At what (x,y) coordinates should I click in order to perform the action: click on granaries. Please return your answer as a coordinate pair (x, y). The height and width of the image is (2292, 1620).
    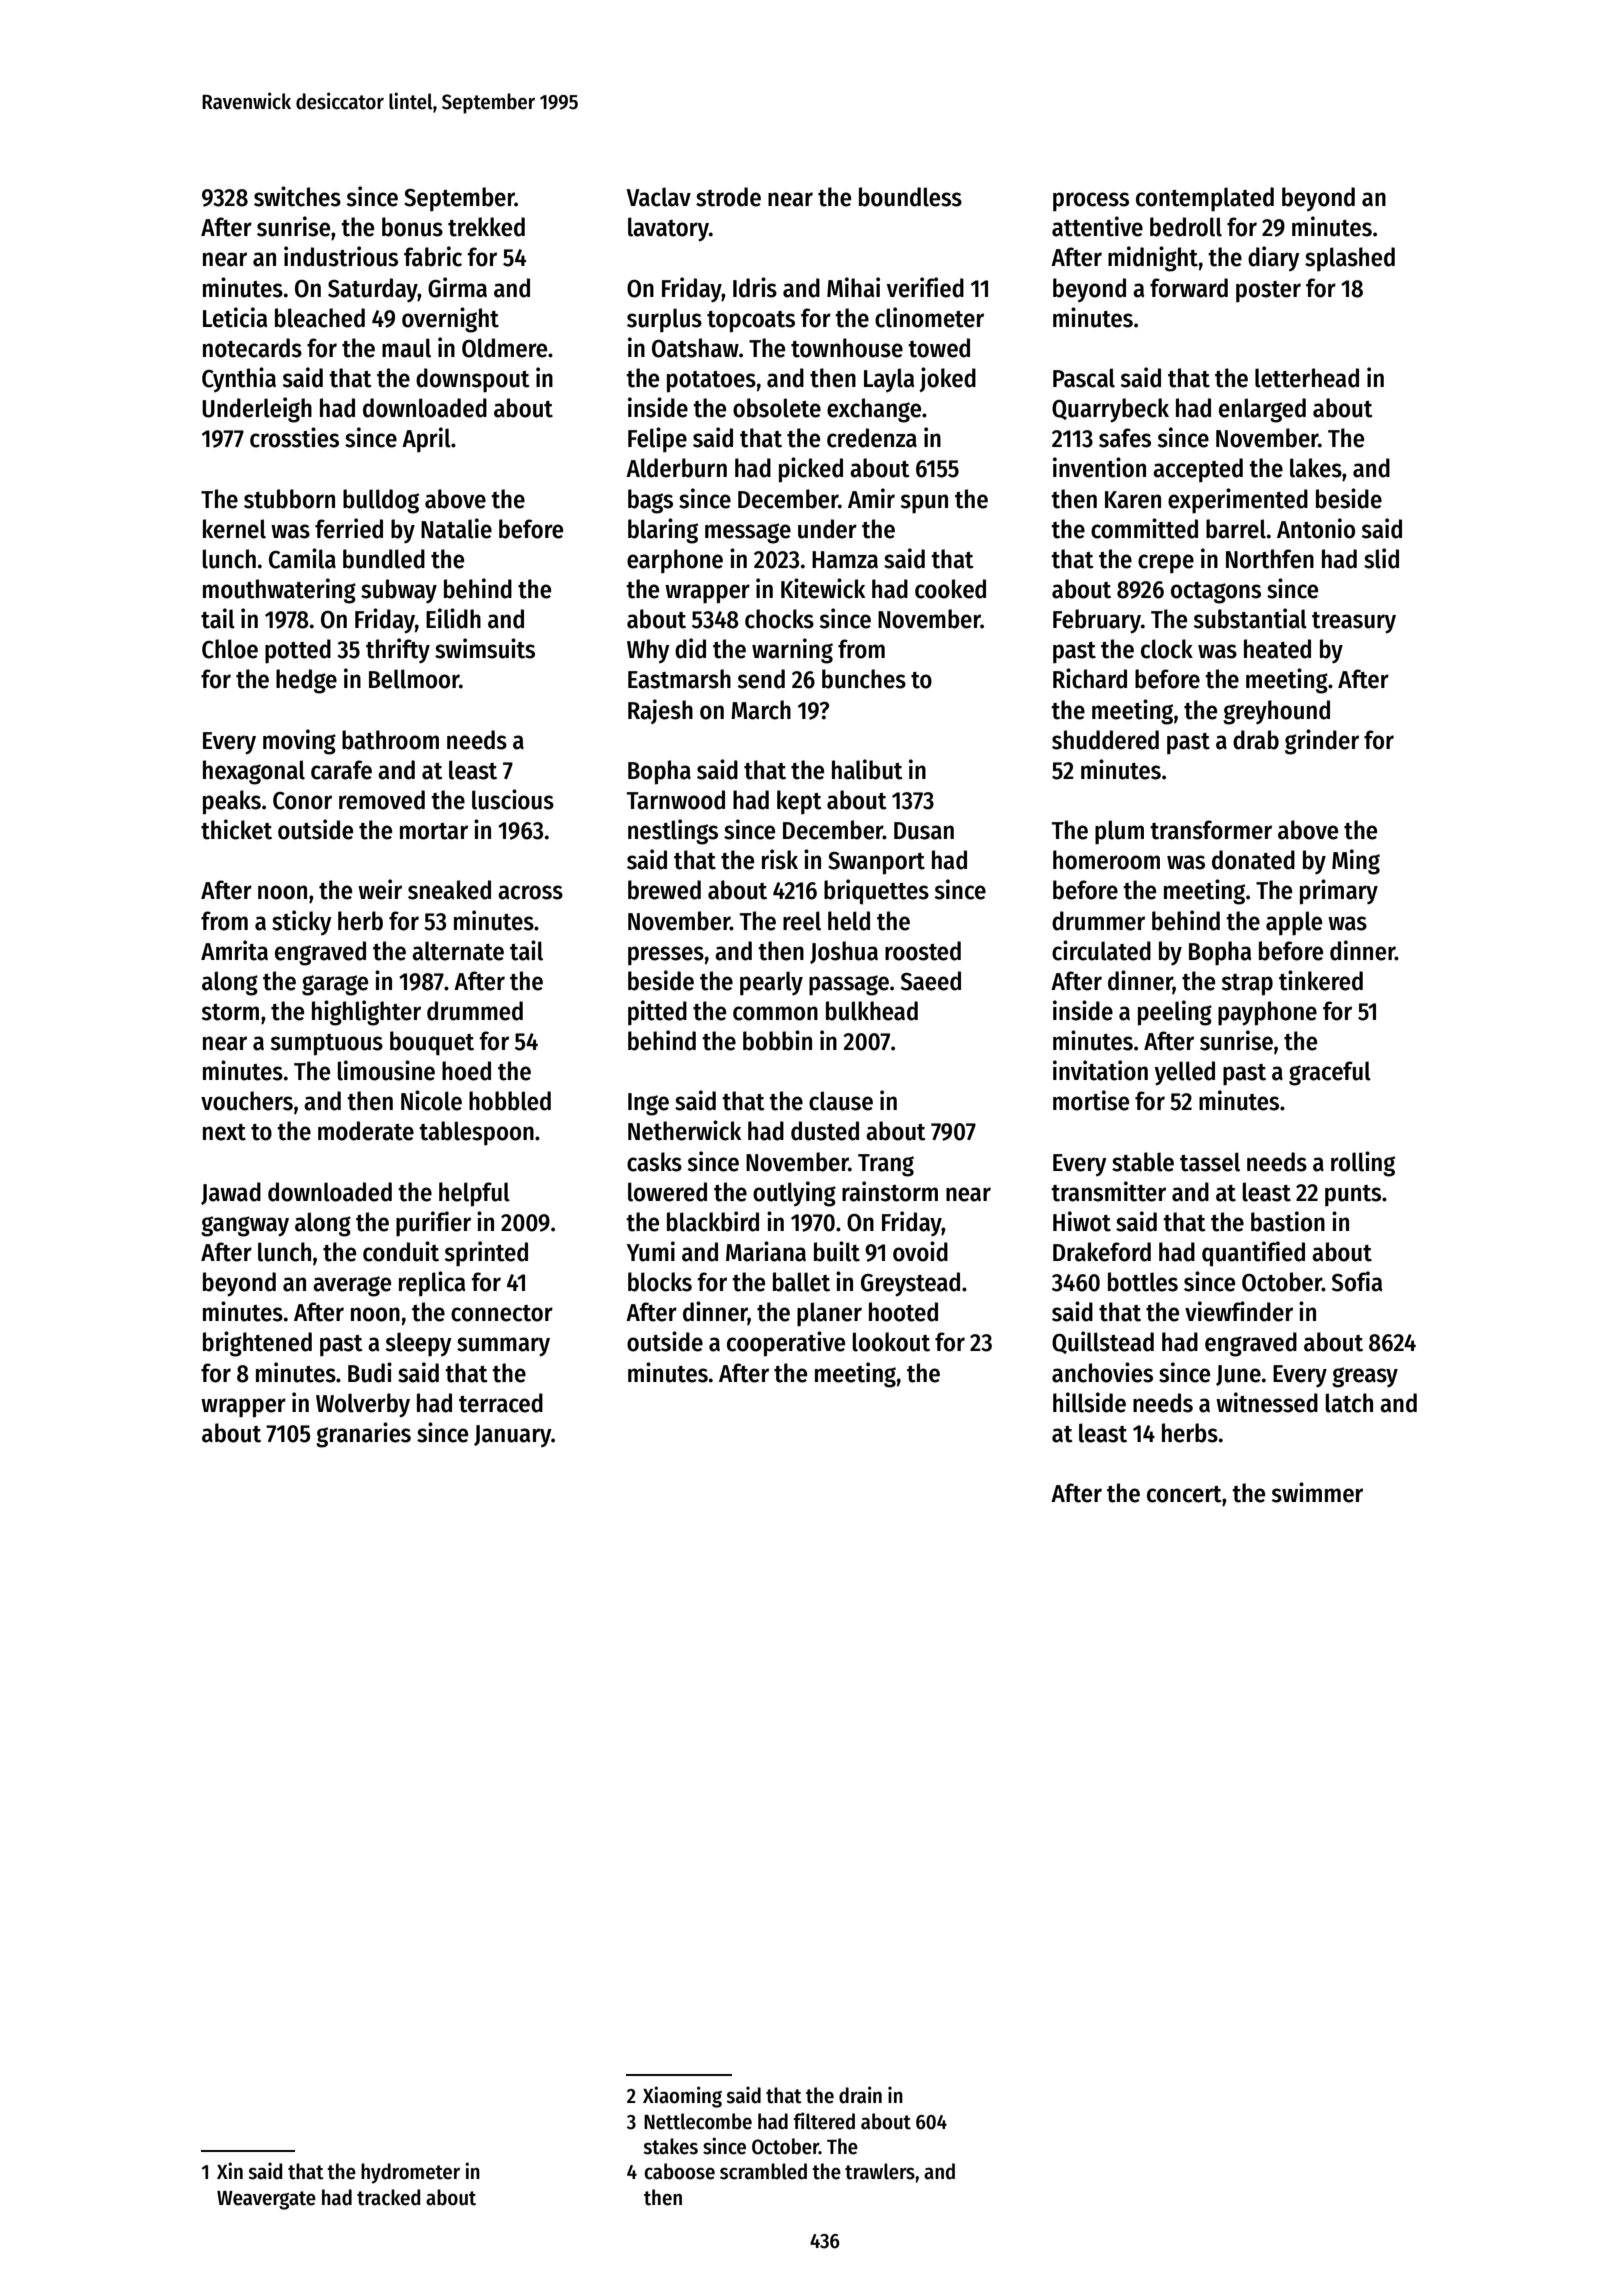
    Looking at the image, I should click on (363, 1435).
